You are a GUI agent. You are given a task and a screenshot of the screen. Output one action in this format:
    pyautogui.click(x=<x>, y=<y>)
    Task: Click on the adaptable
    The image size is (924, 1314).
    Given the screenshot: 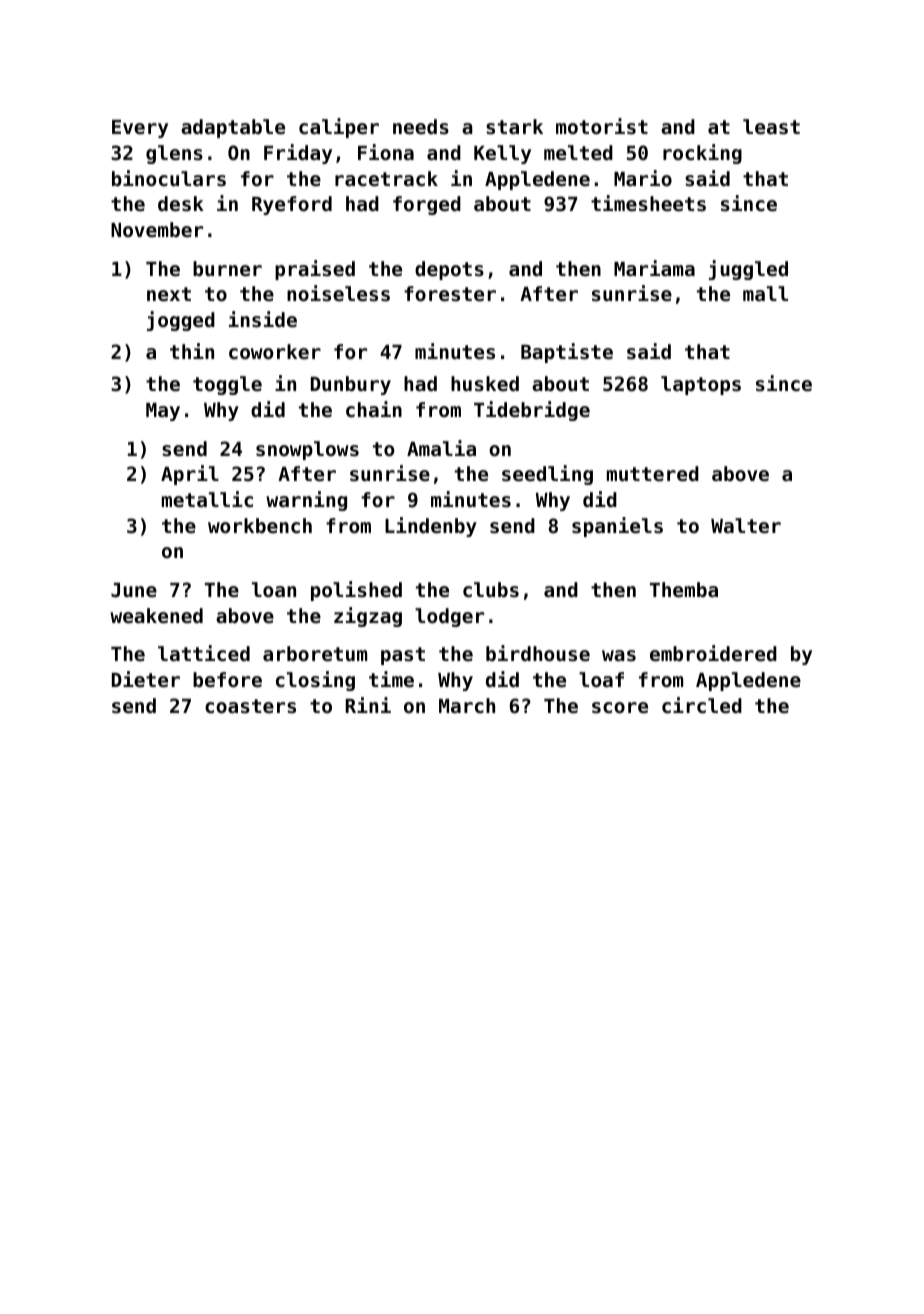 What is the action you would take?
    pyautogui.click(x=233, y=128)
